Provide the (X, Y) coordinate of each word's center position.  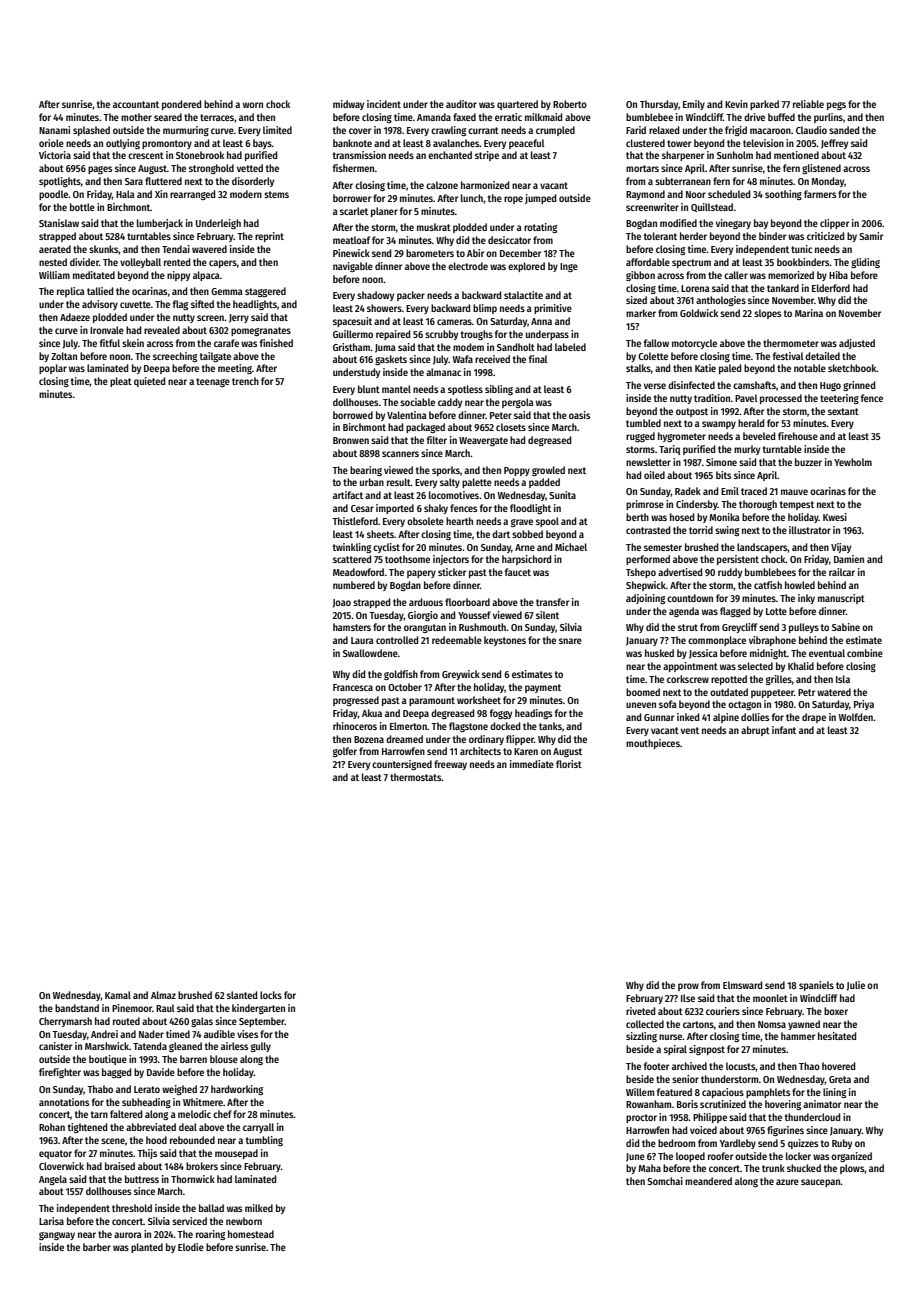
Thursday (659, 105)
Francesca (353, 687)
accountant (136, 104)
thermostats (416, 777)
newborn (244, 1221)
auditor (461, 104)
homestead (251, 1234)
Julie (856, 986)
